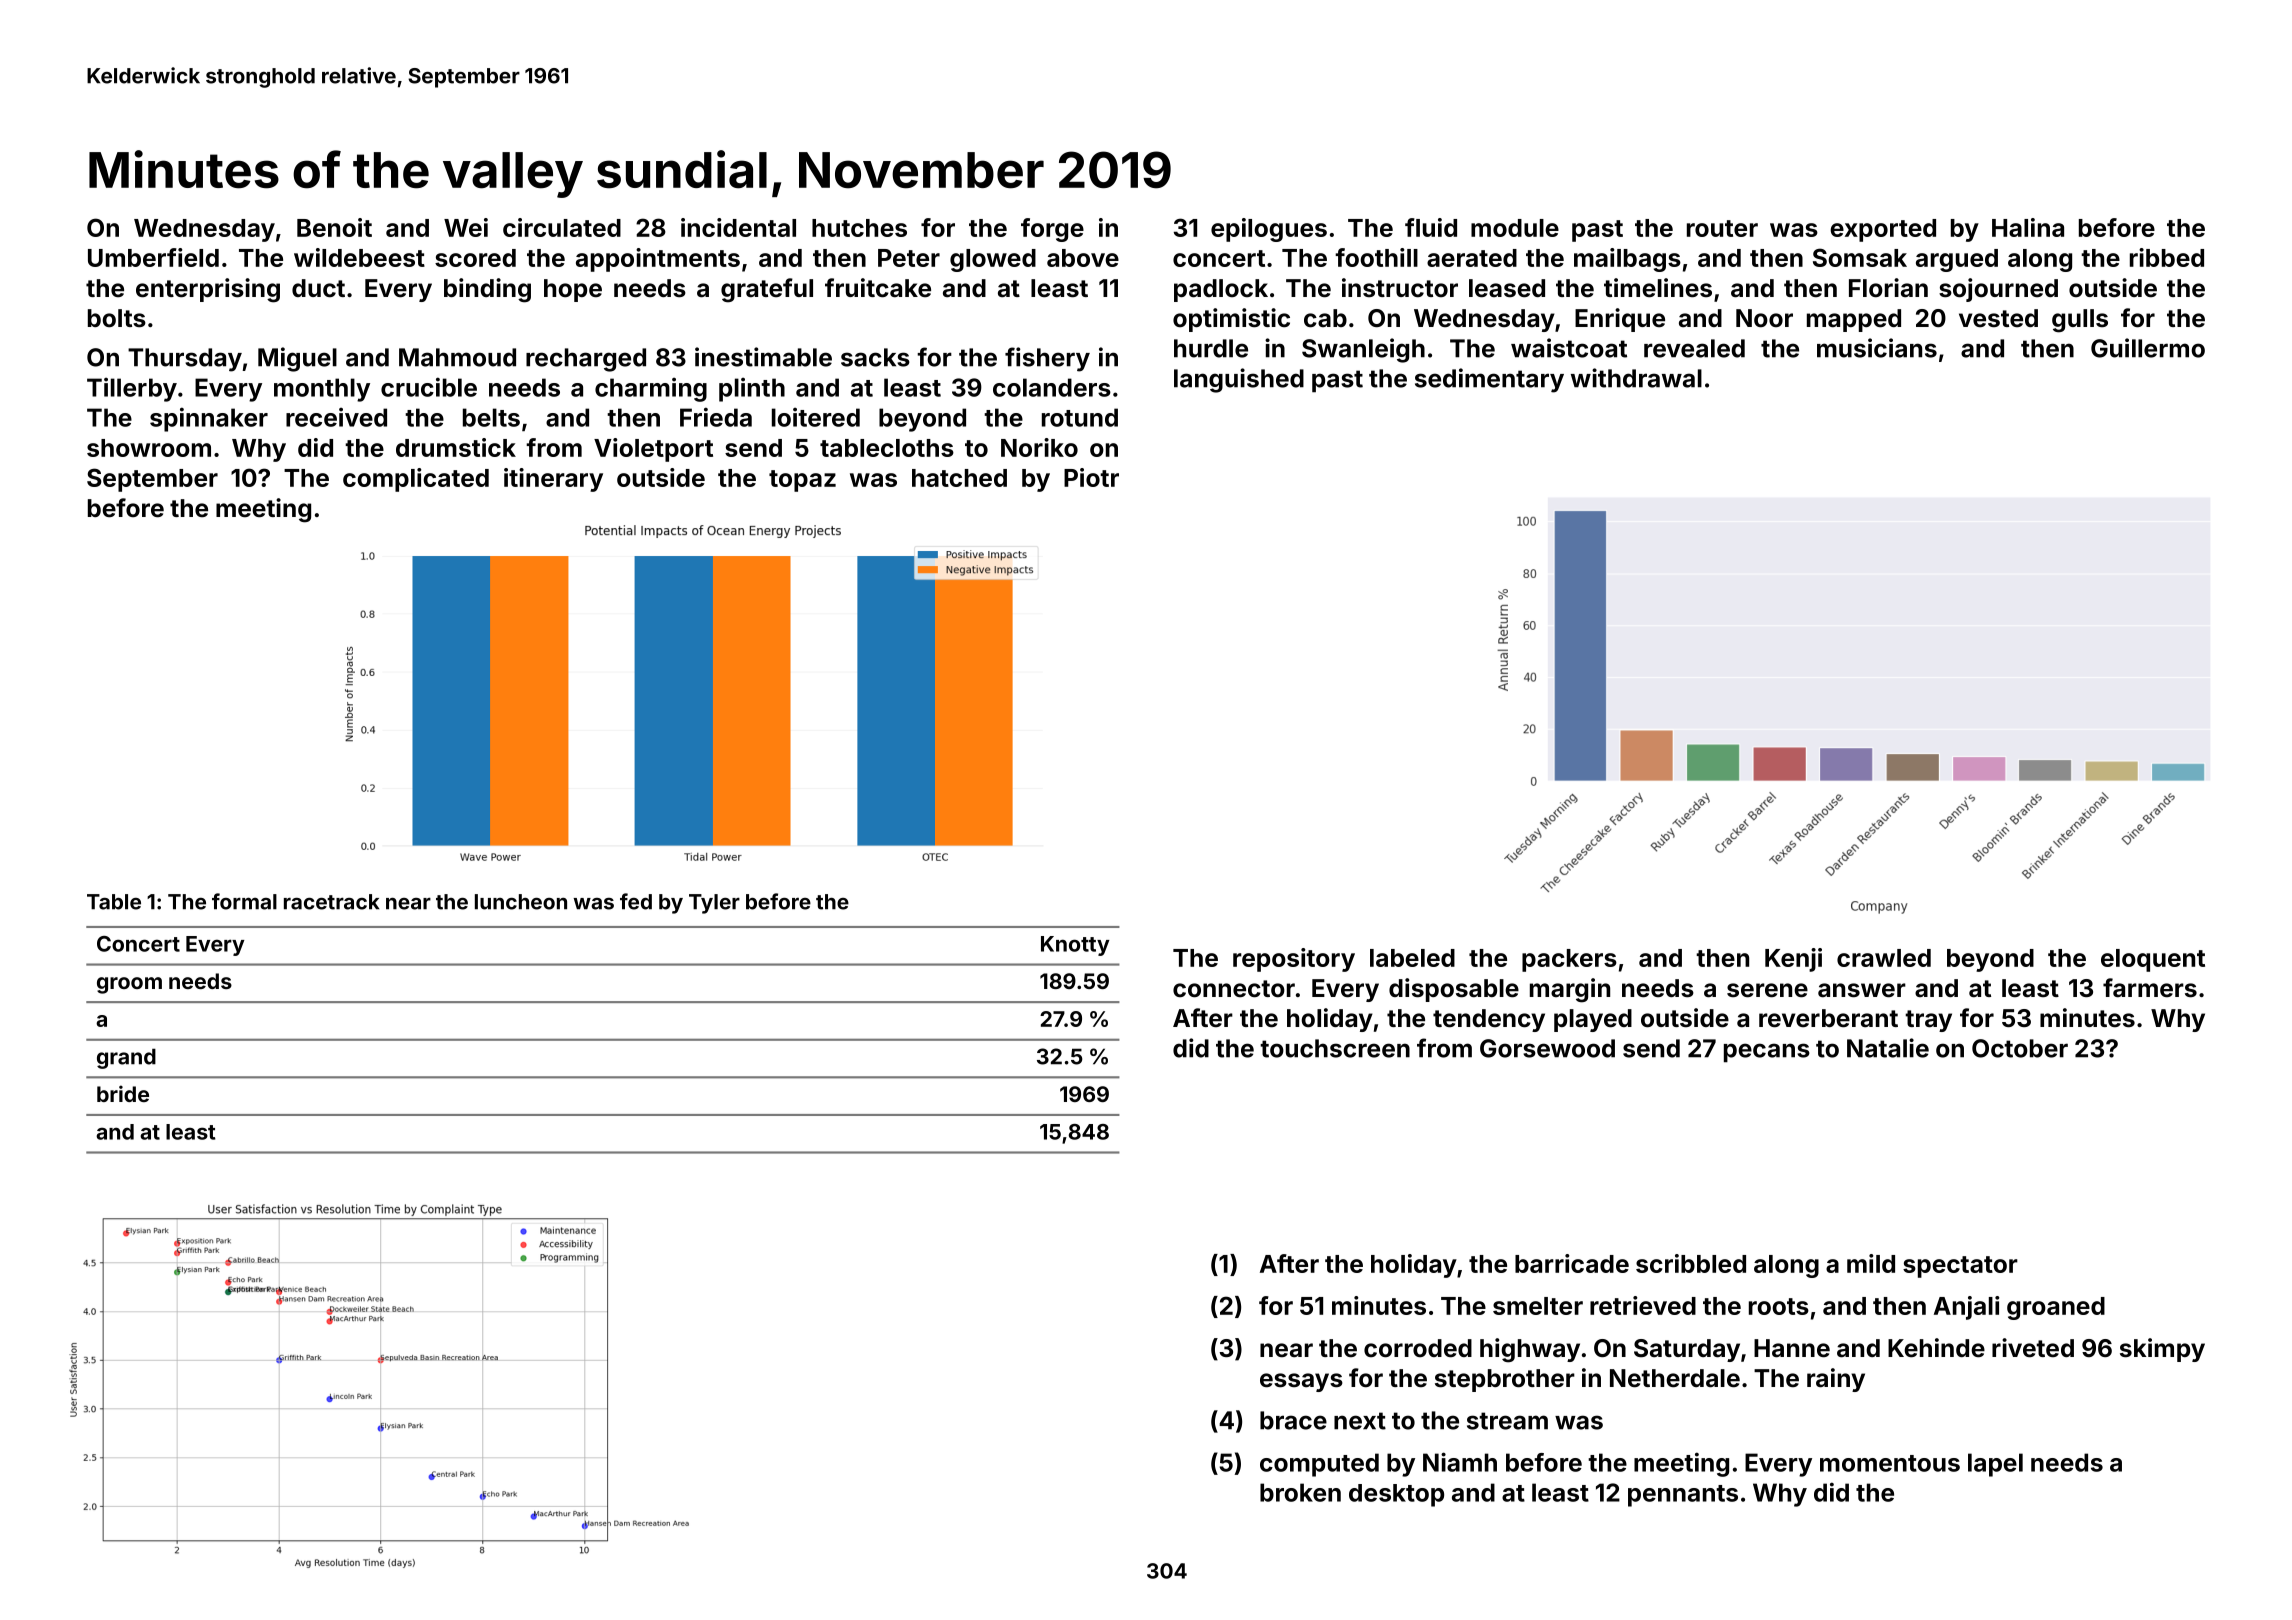 Image resolution: width=2292 pixels, height=1620 pixels. What do you see at coordinates (1294, 960) in the screenshot?
I see `repository` at bounding box center [1294, 960].
